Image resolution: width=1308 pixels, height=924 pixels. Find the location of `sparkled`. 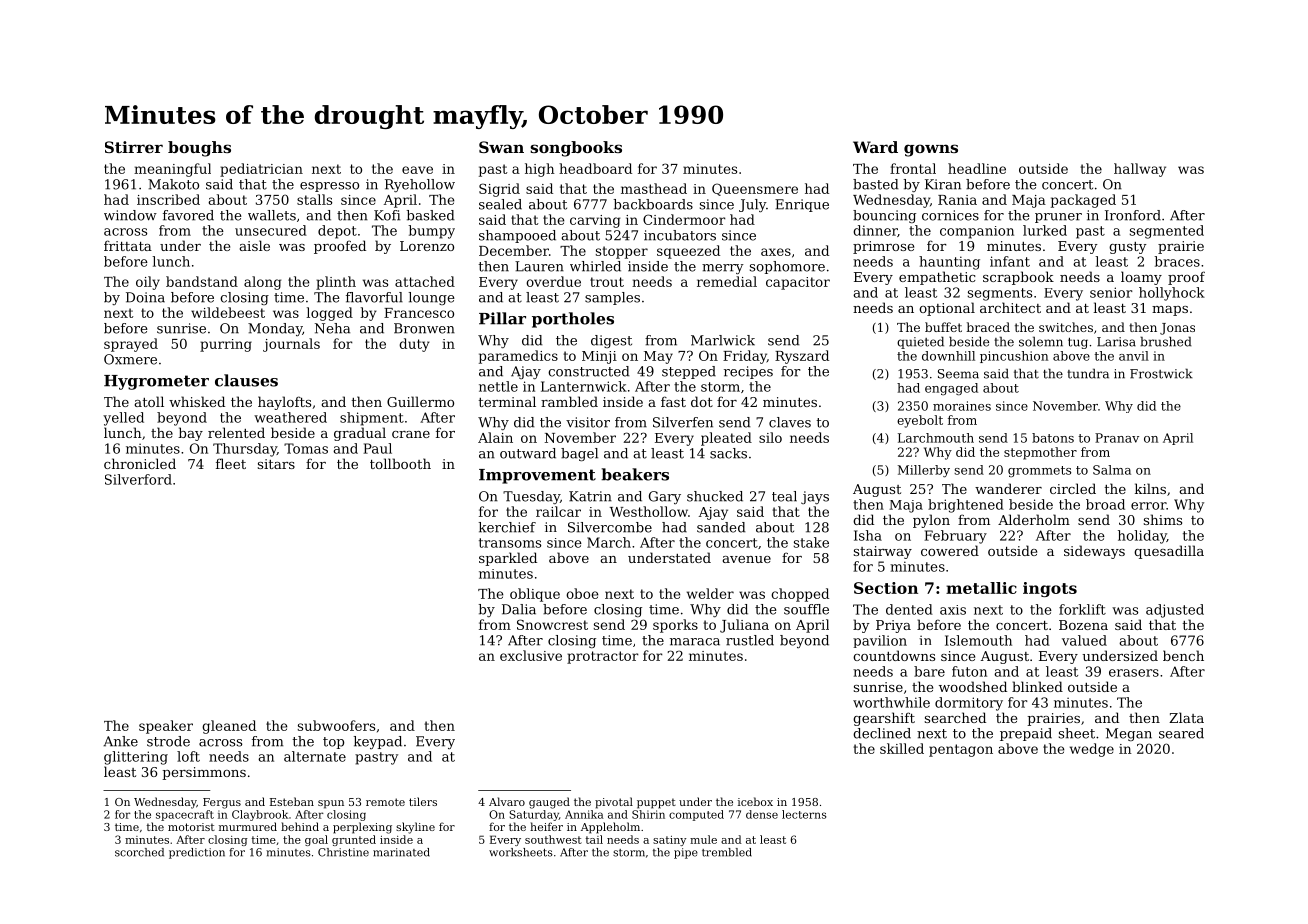

sparkled is located at coordinates (508, 559).
